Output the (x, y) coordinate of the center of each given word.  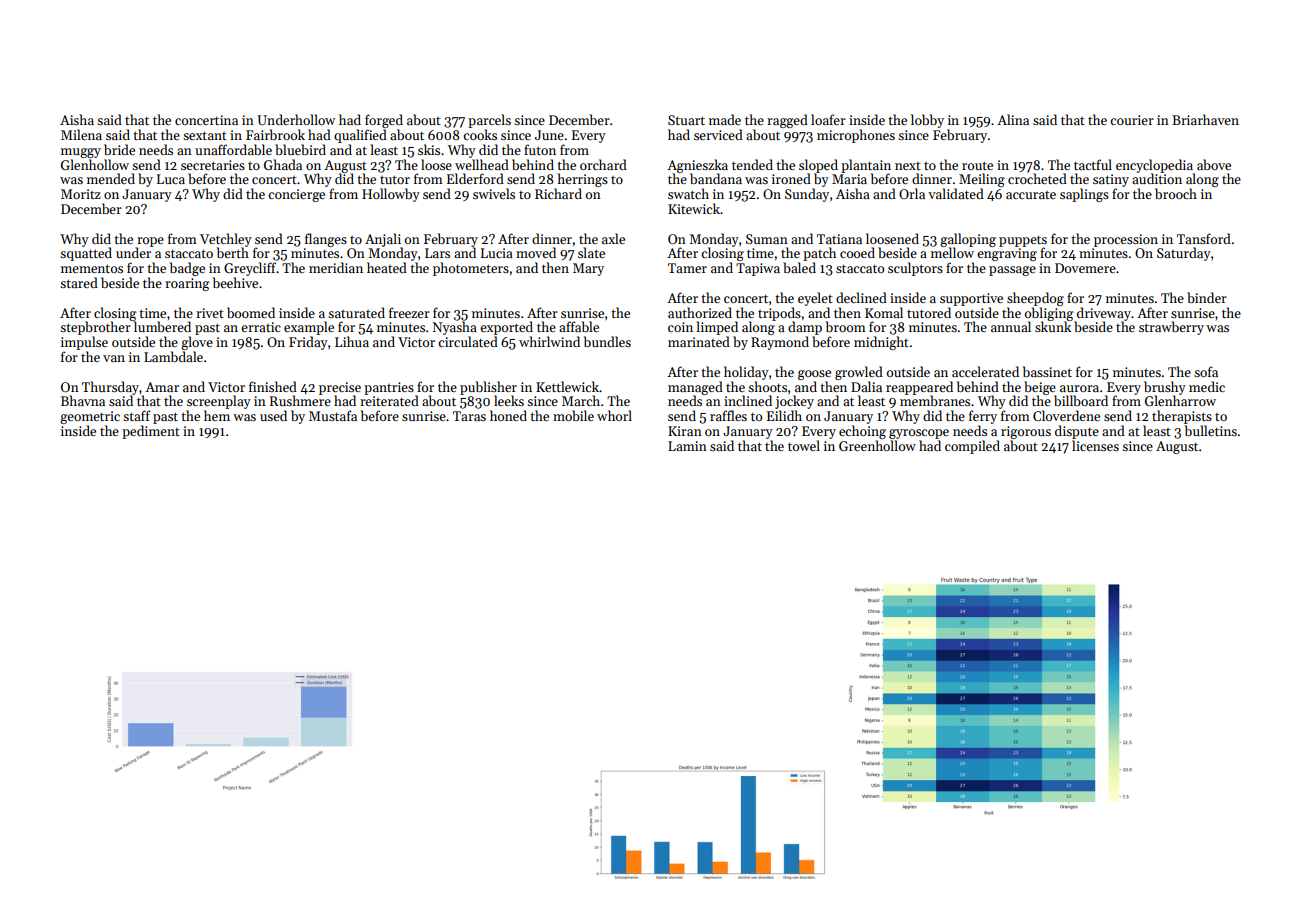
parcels (489, 121)
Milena (81, 134)
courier (1132, 120)
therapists (1182, 417)
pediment (151, 432)
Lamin (687, 446)
